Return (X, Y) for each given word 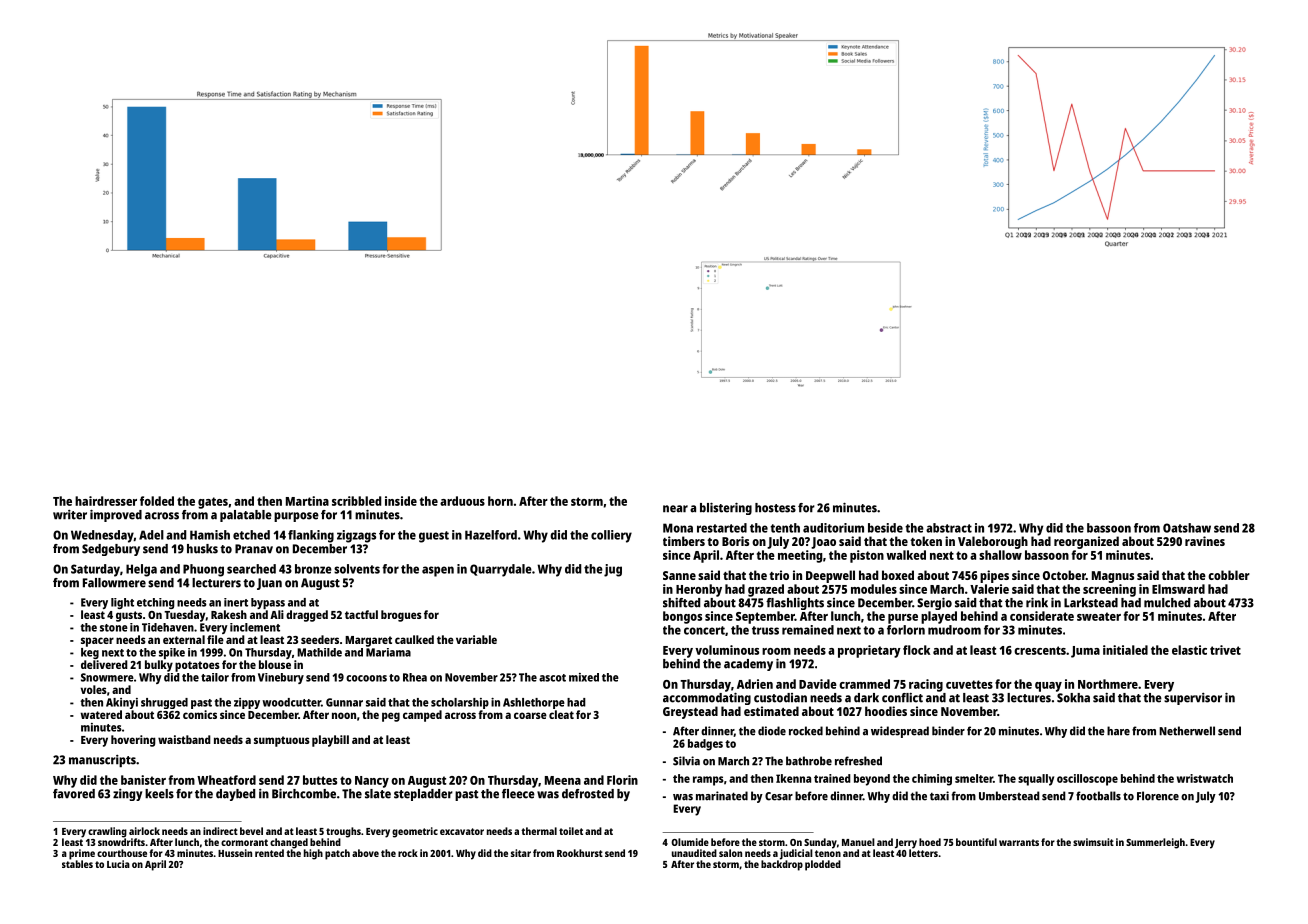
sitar (521, 853)
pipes (994, 576)
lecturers (216, 583)
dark (866, 698)
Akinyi (122, 703)
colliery (611, 536)
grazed (766, 590)
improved (116, 515)
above (365, 853)
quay (1048, 687)
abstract (949, 528)
